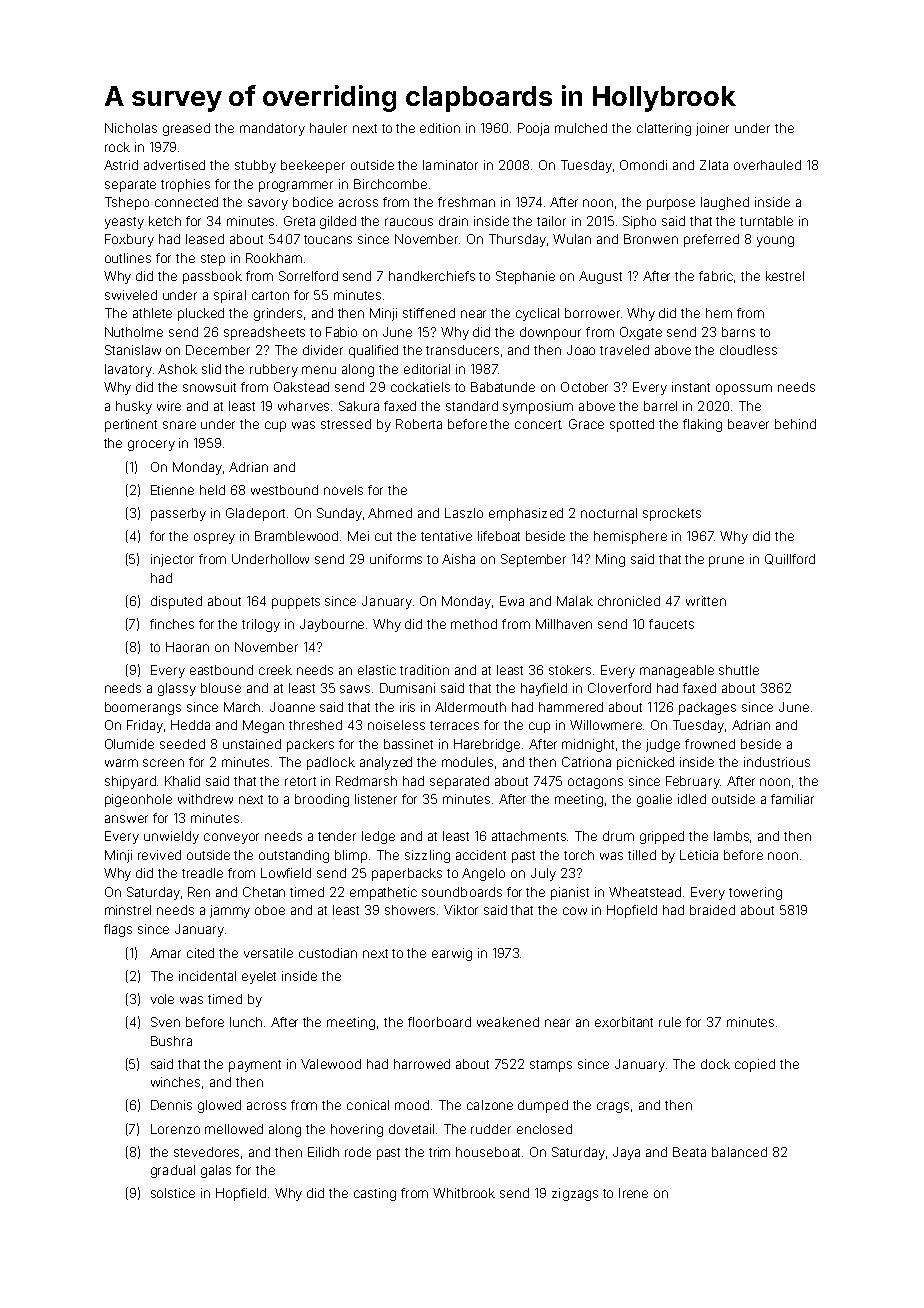  What do you see at coordinates (755, 1065) in the screenshot?
I see `copied` at bounding box center [755, 1065].
